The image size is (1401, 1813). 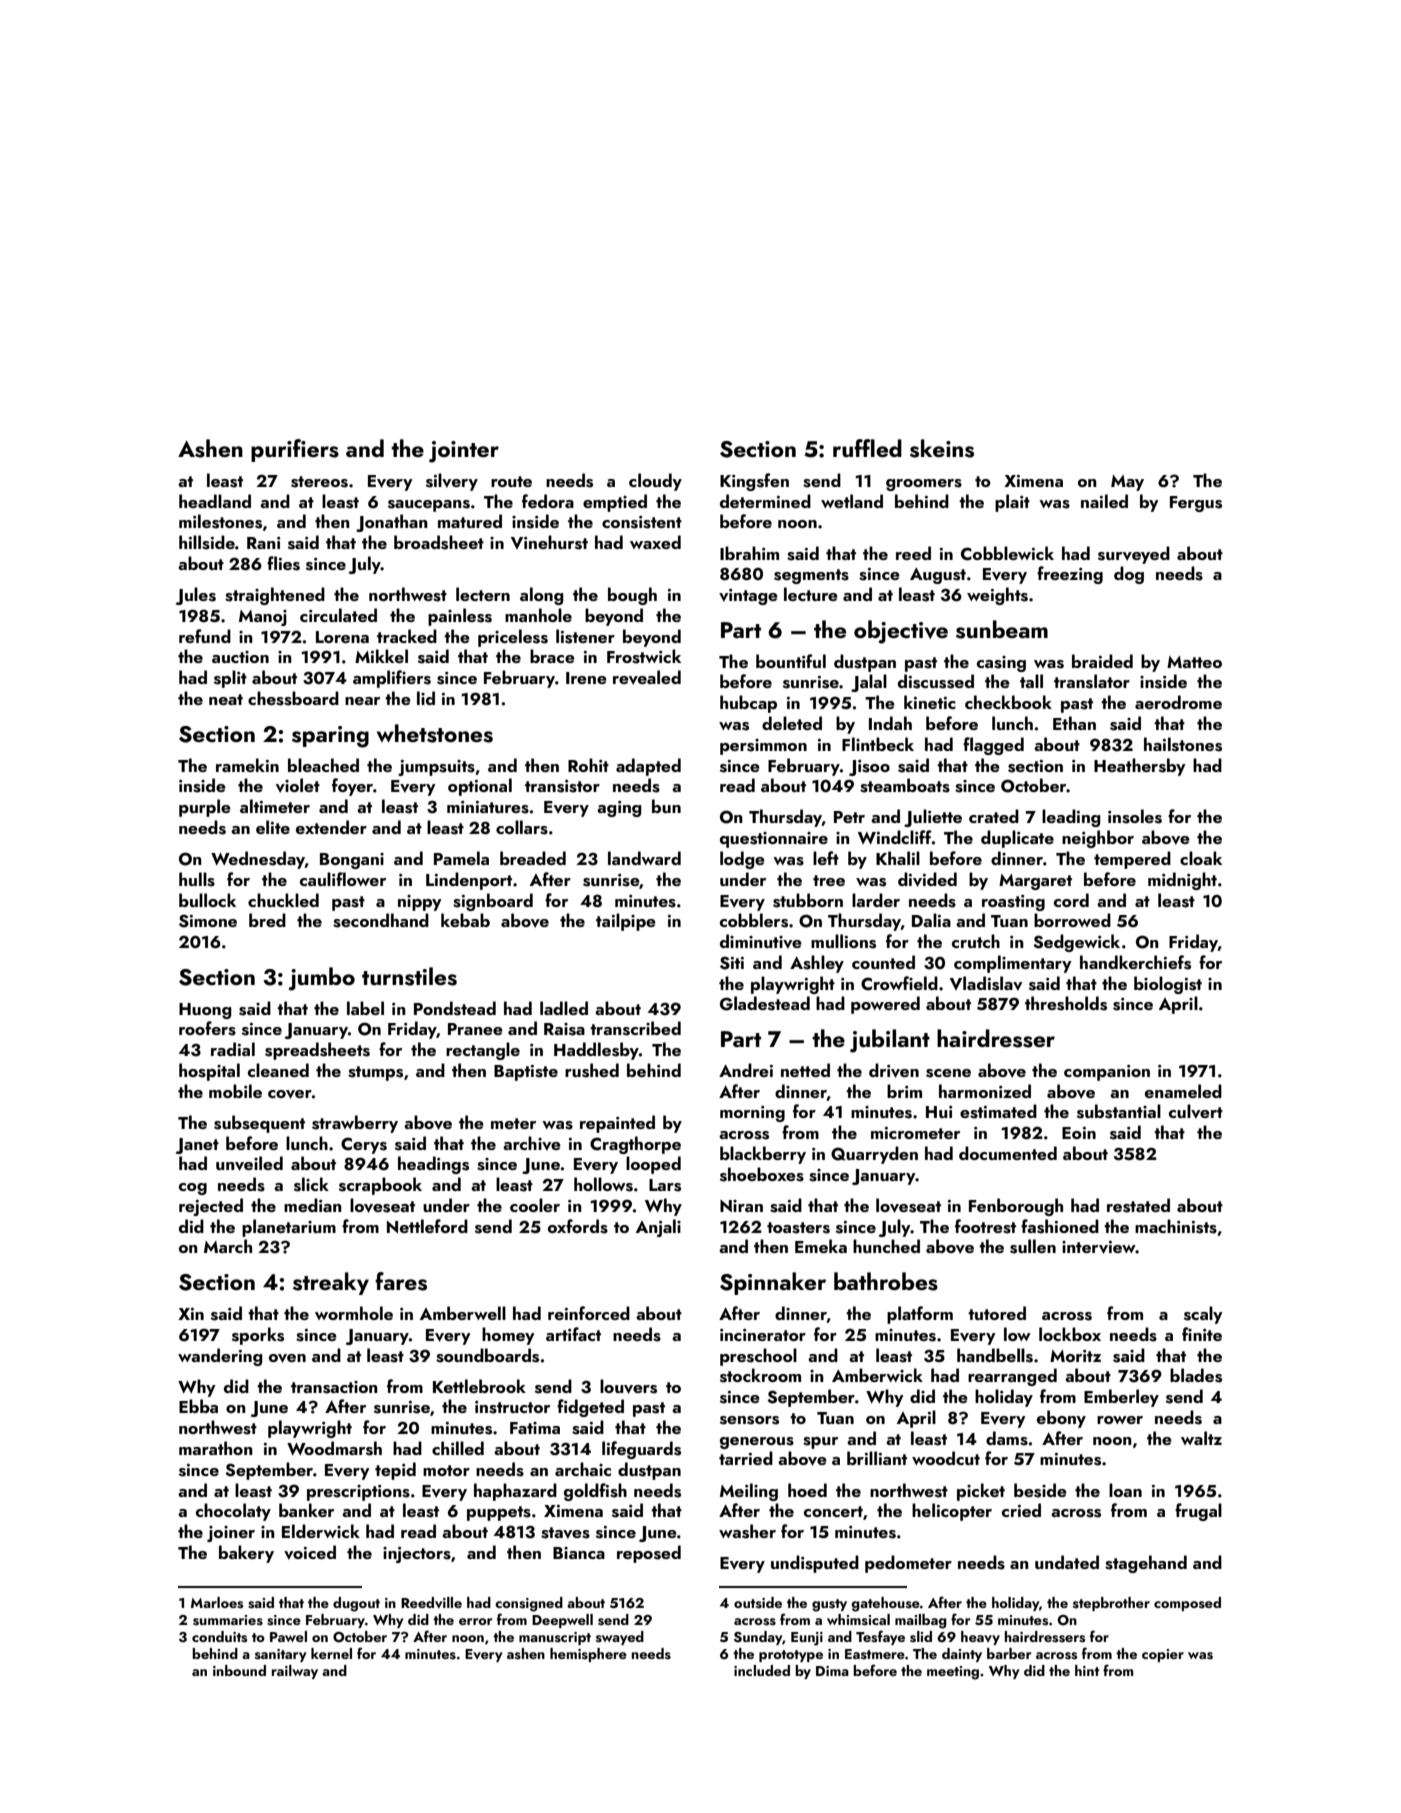 What do you see at coordinates (306, 1510) in the screenshot?
I see `banker` at bounding box center [306, 1510].
